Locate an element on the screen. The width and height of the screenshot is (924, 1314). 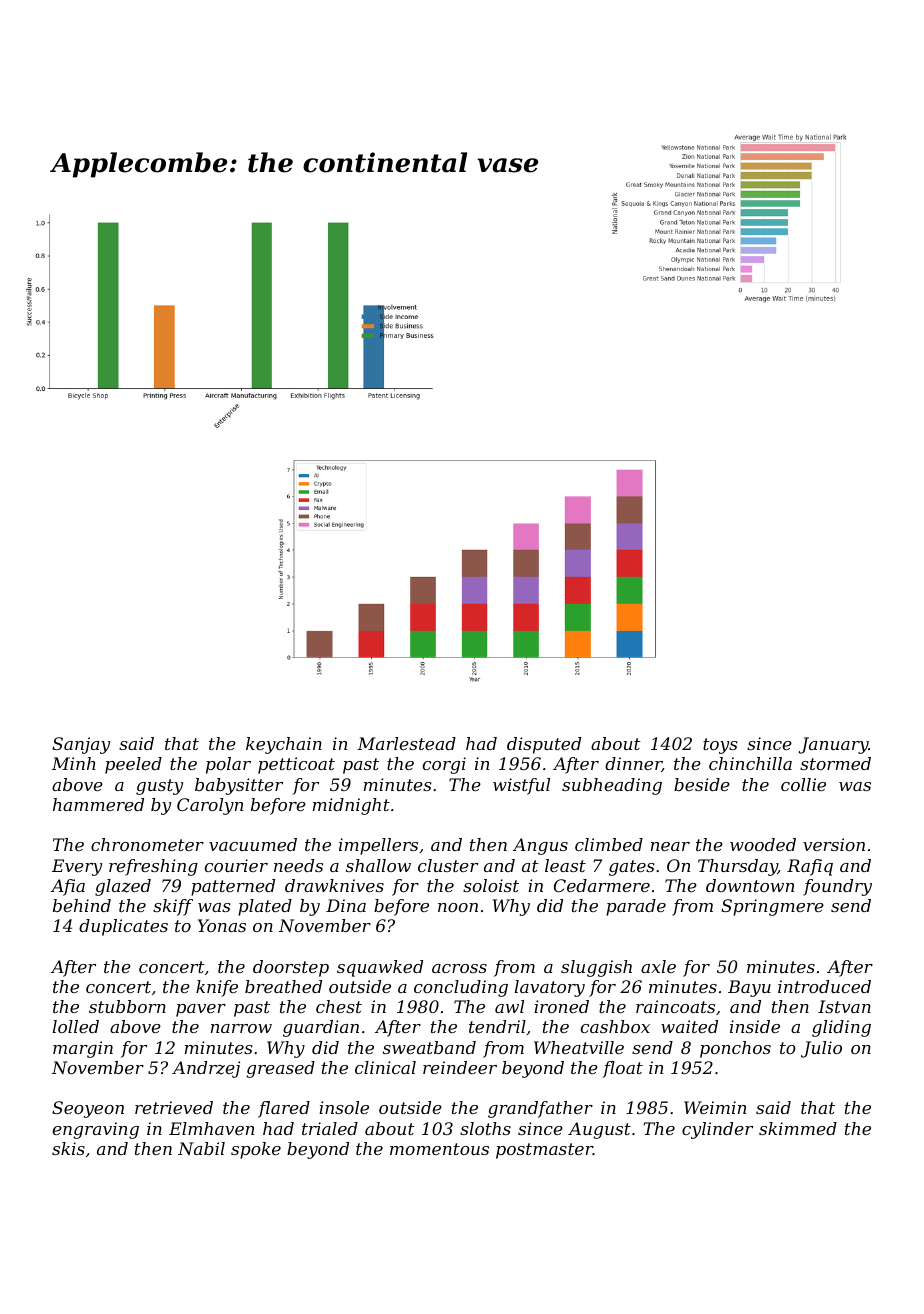
wooded is located at coordinates (763, 844).
